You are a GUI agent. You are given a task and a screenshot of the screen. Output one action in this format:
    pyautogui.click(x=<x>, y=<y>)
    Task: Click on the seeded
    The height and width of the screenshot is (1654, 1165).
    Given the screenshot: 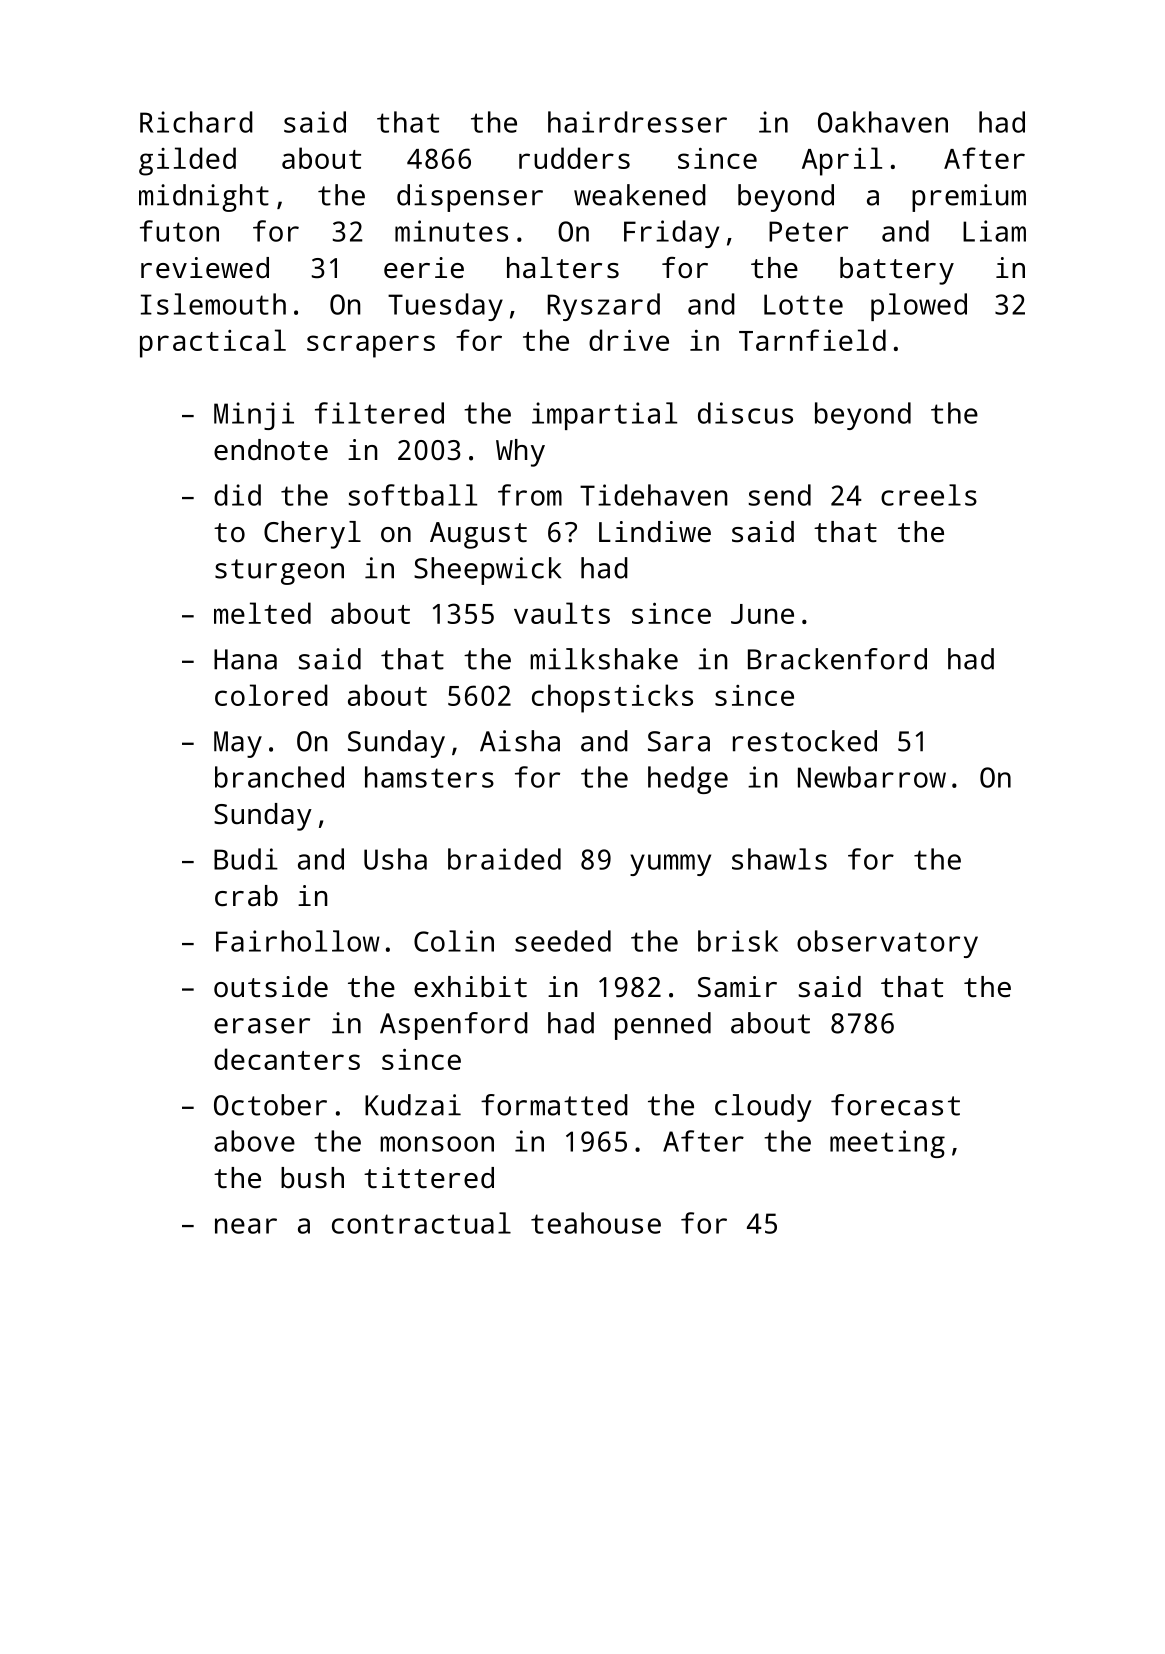 What is the action you would take?
    pyautogui.click(x=563, y=941)
